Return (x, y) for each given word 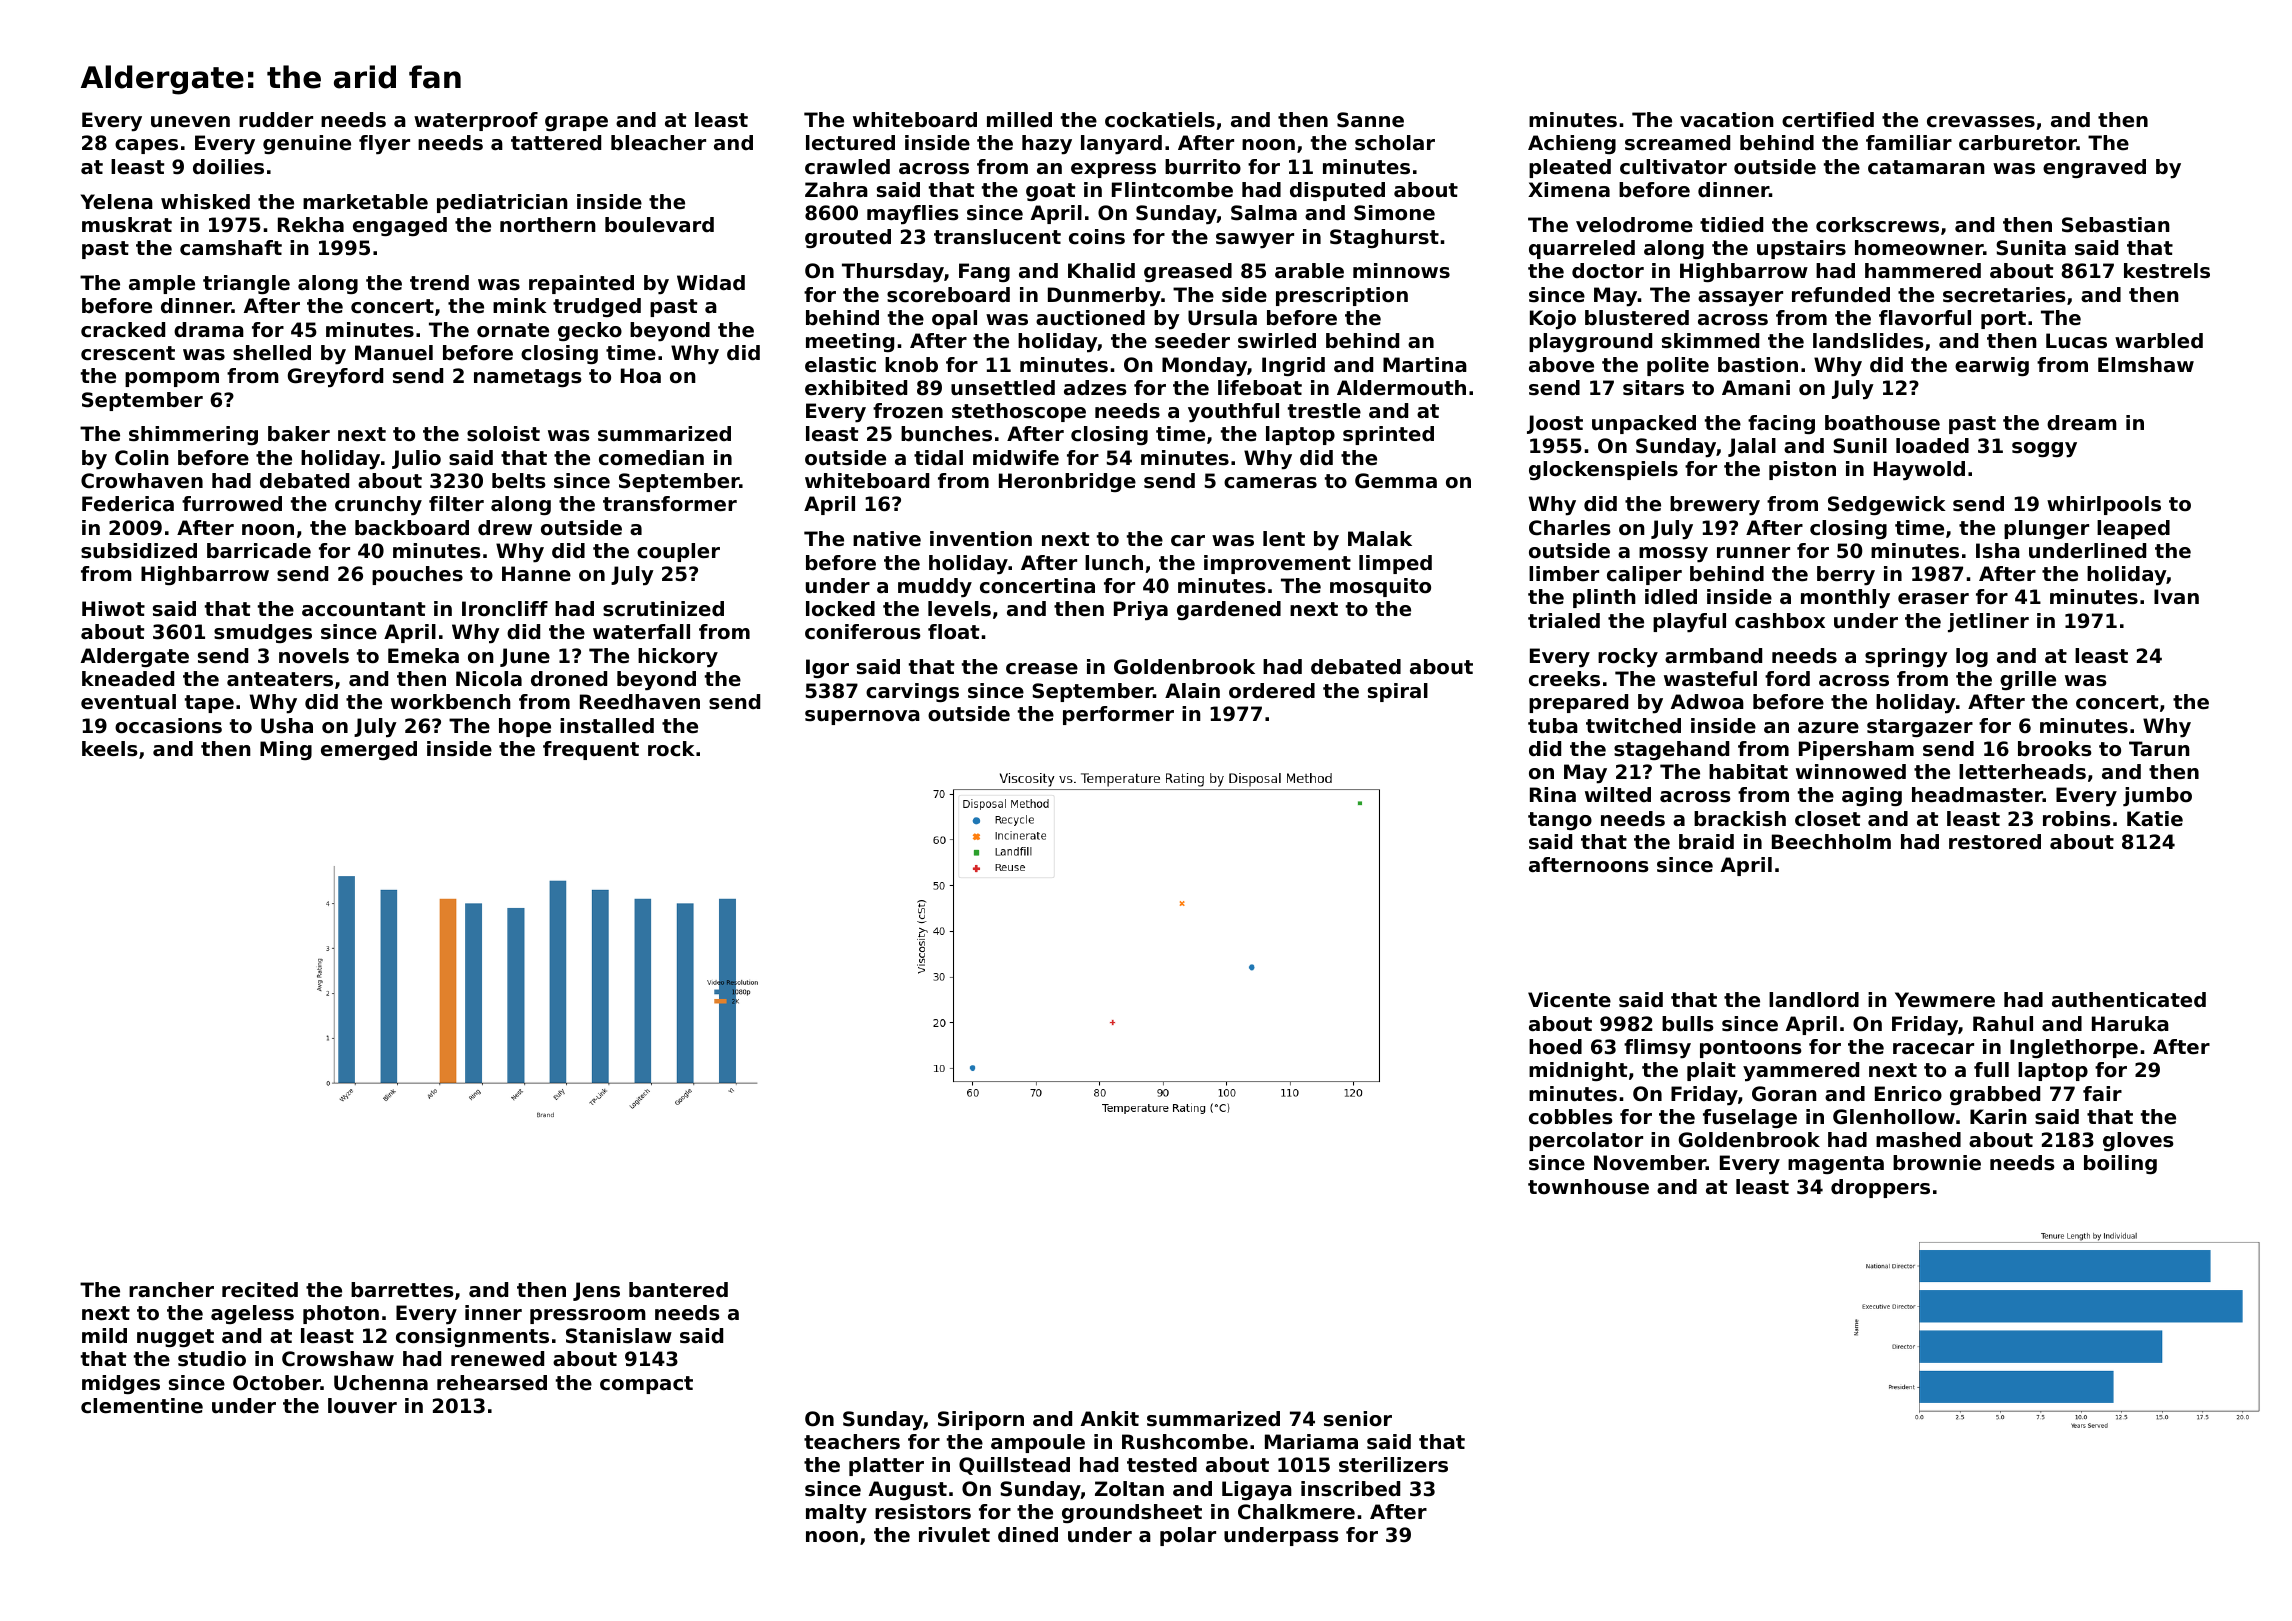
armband (1713, 656)
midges (121, 1384)
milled (1019, 120)
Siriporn (981, 1420)
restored (1995, 842)
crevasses (1981, 122)
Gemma (1396, 481)
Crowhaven (142, 481)
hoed (1555, 1047)
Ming (286, 750)
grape (576, 123)
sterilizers (1393, 1465)
